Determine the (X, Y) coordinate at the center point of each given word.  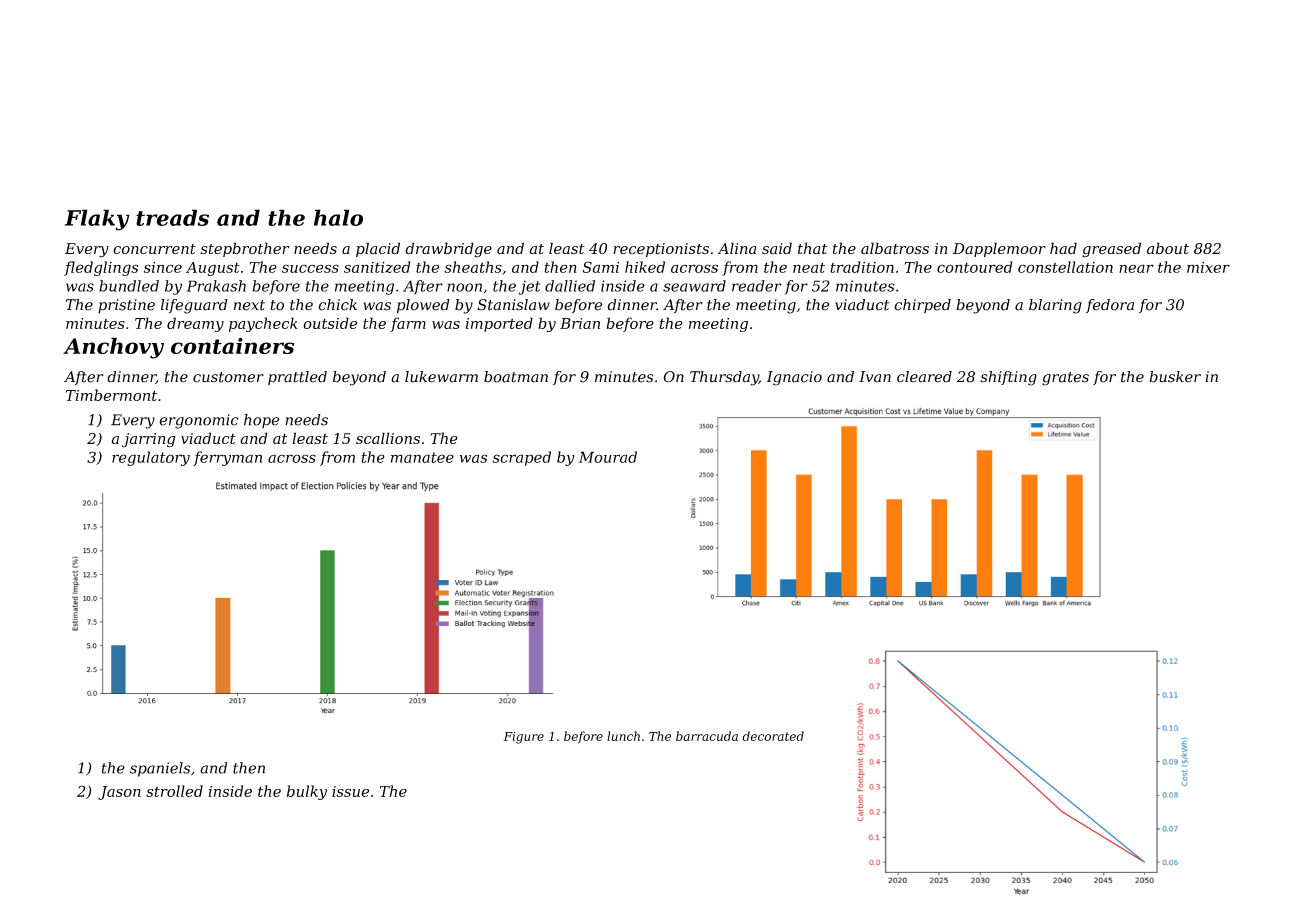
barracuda (707, 736)
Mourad (608, 457)
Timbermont (111, 395)
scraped (521, 458)
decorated (773, 736)
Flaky (97, 220)
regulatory (151, 458)
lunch (623, 736)
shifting (1008, 378)
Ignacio (794, 378)
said (777, 248)
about (1168, 248)
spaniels (160, 769)
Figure (523, 738)
